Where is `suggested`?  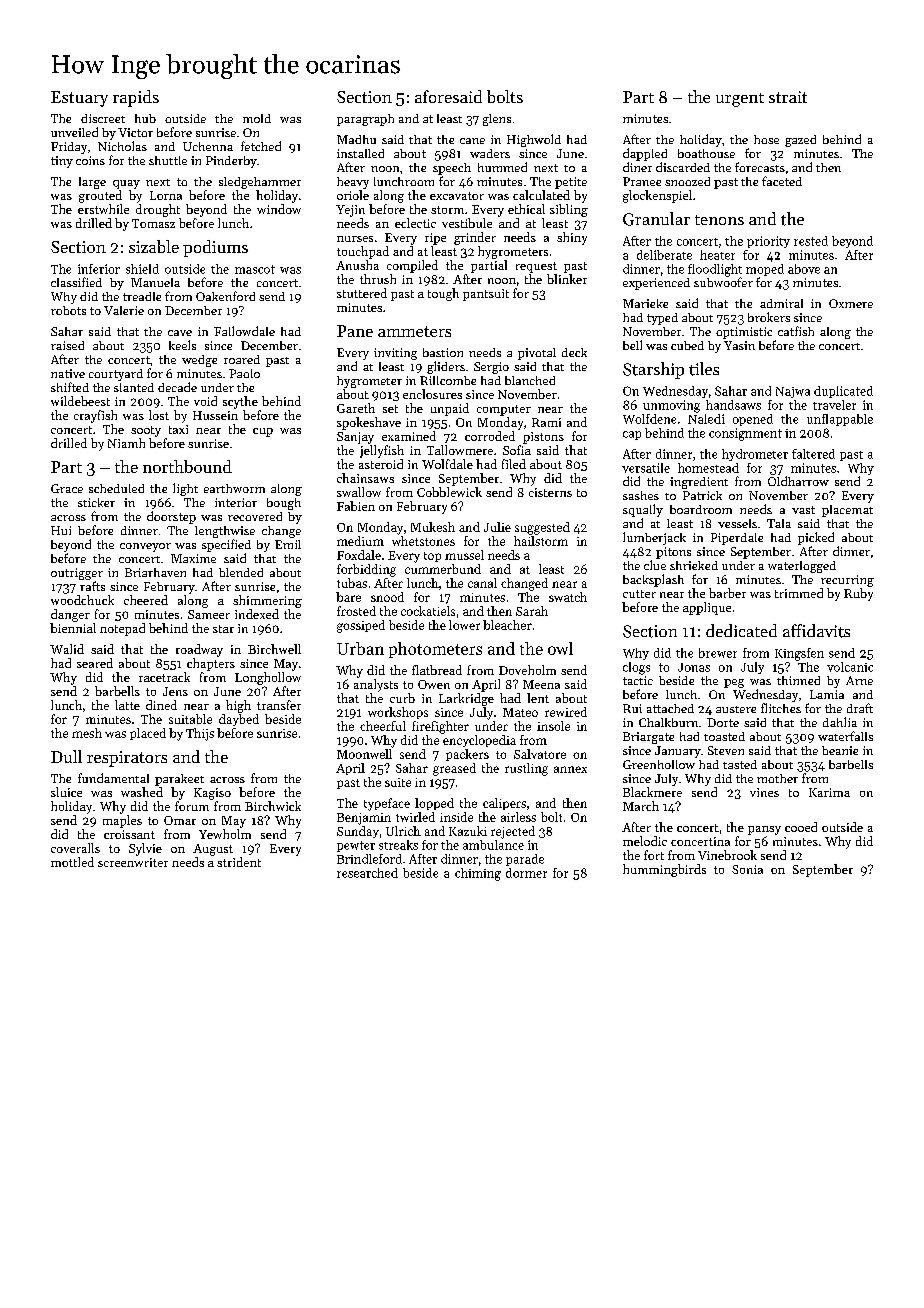 suggested is located at coordinates (542, 528).
